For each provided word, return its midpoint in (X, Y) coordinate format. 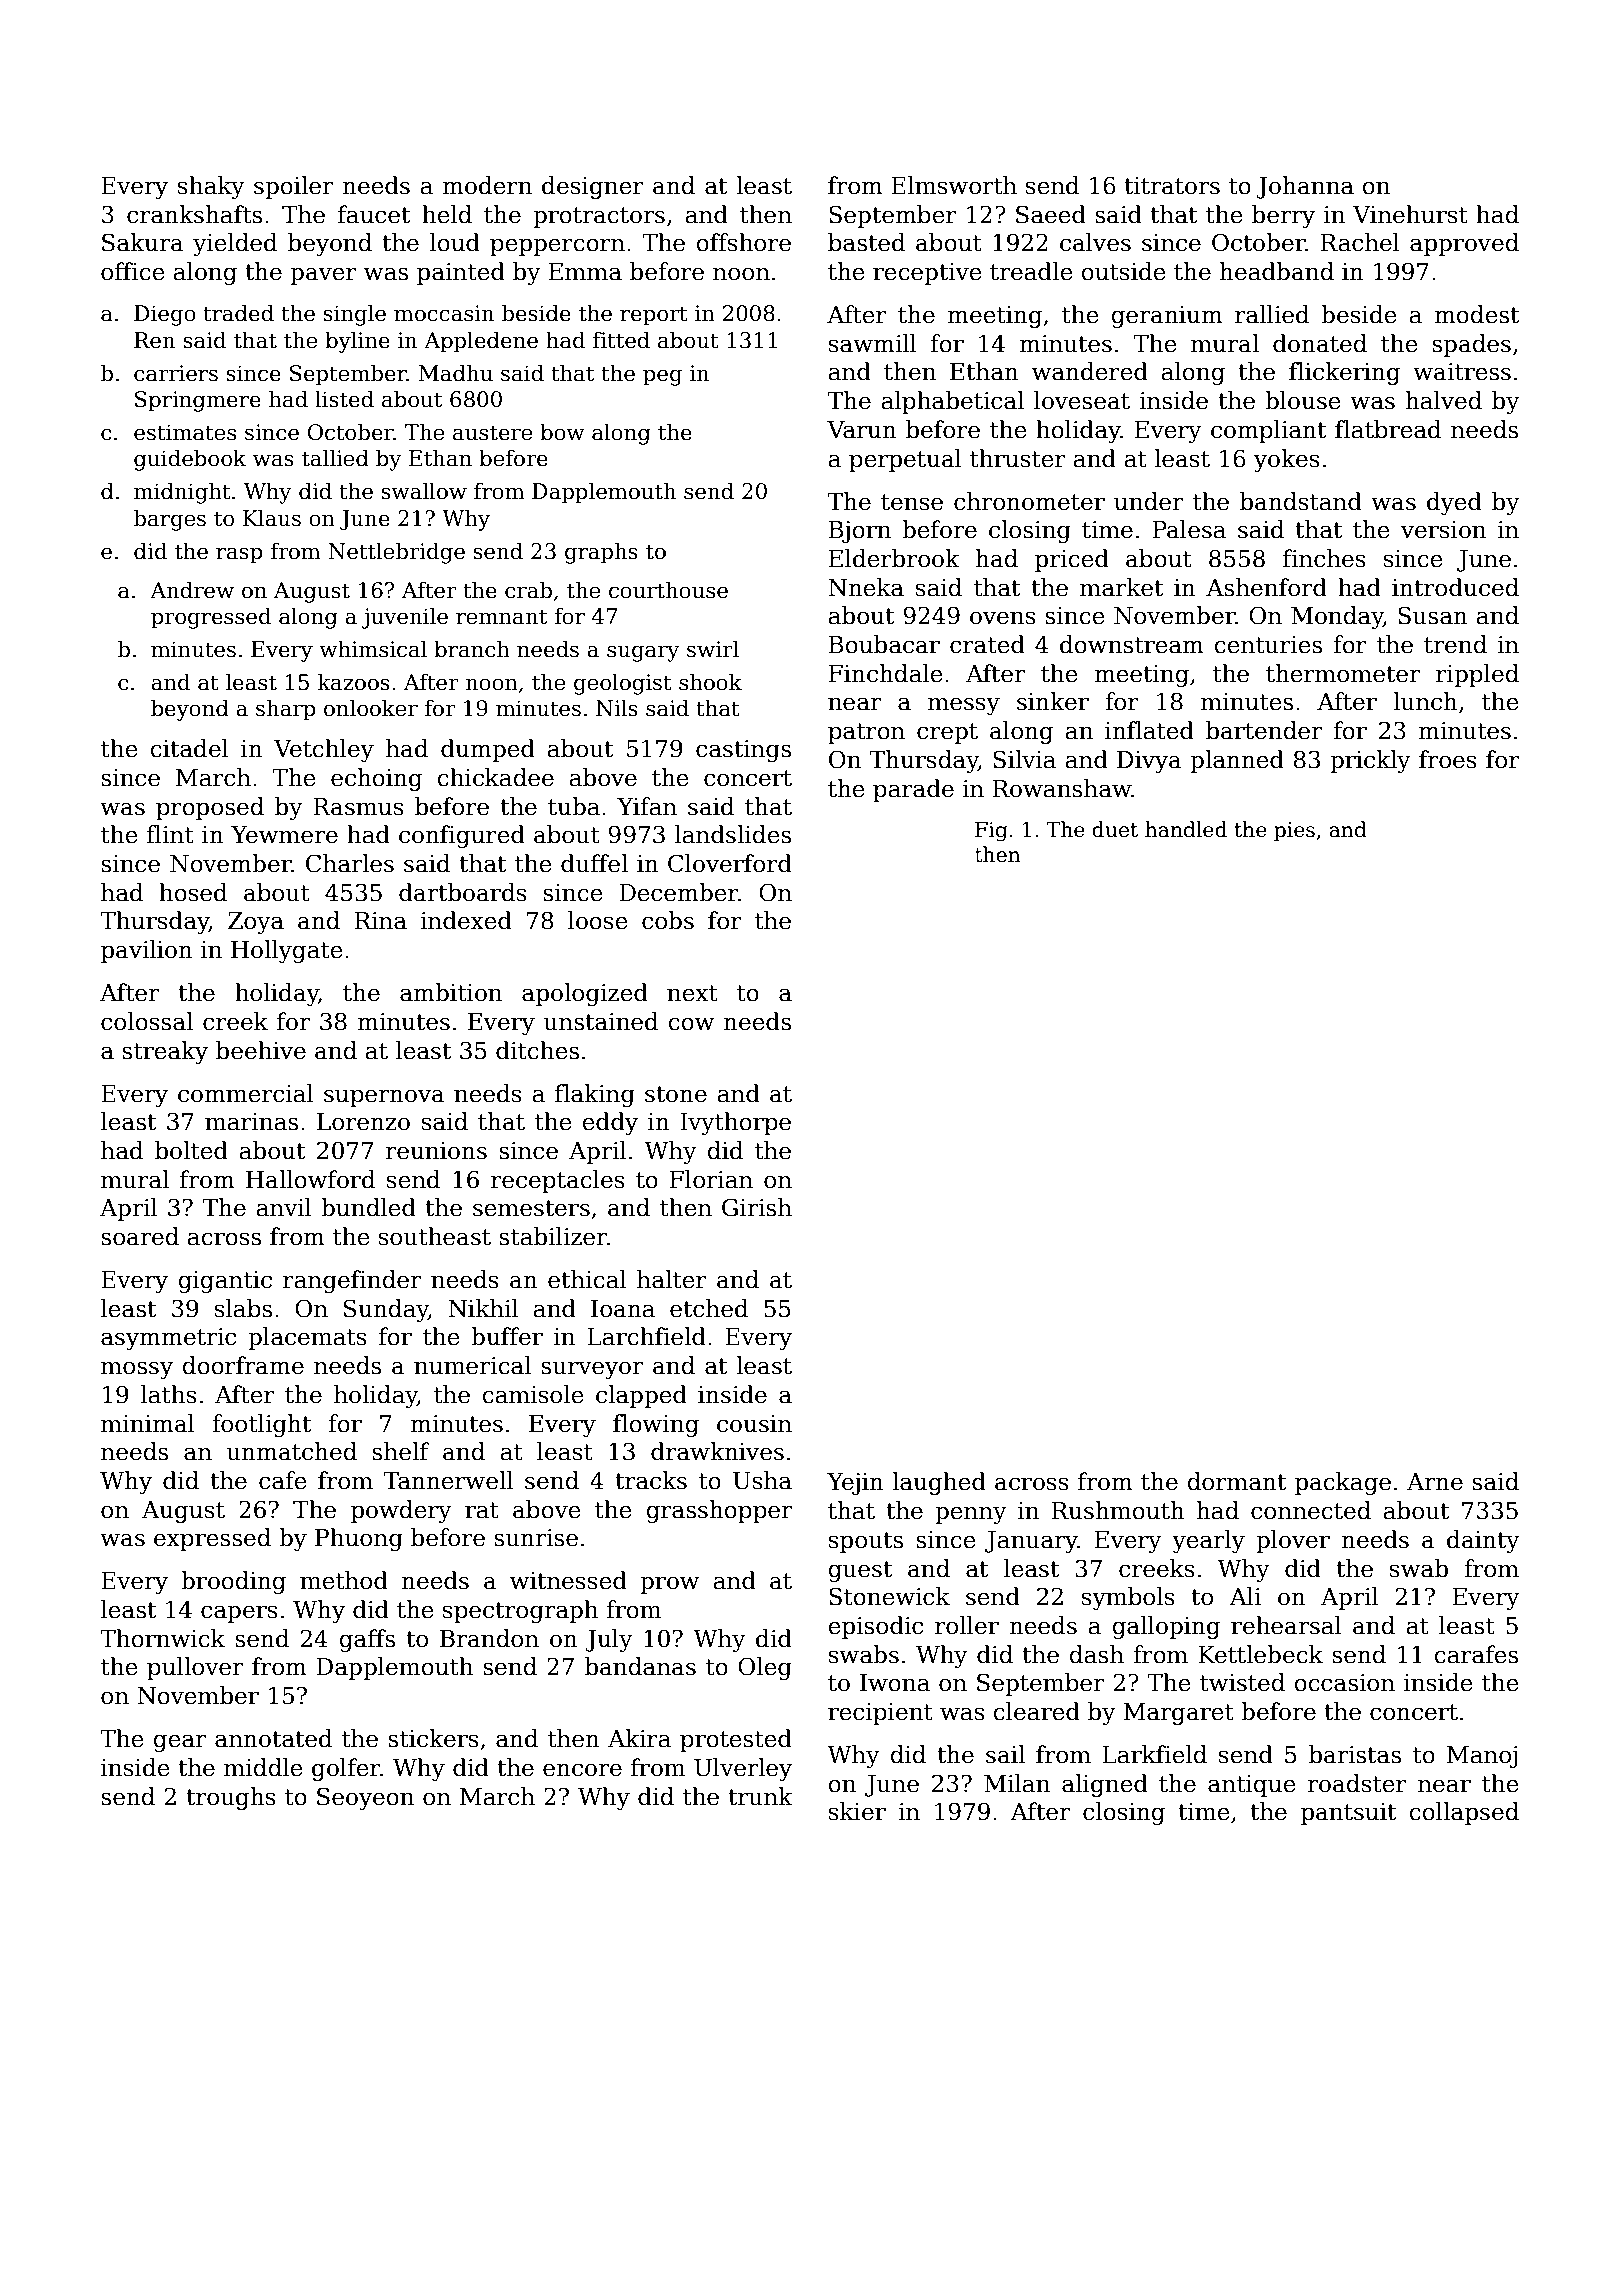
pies (1294, 831)
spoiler (293, 187)
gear (179, 1743)
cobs (668, 920)
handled (1186, 829)
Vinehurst (1410, 214)
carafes (1476, 1654)
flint (170, 834)
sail (1005, 1754)
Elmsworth (954, 185)
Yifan (647, 806)
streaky (165, 1052)
